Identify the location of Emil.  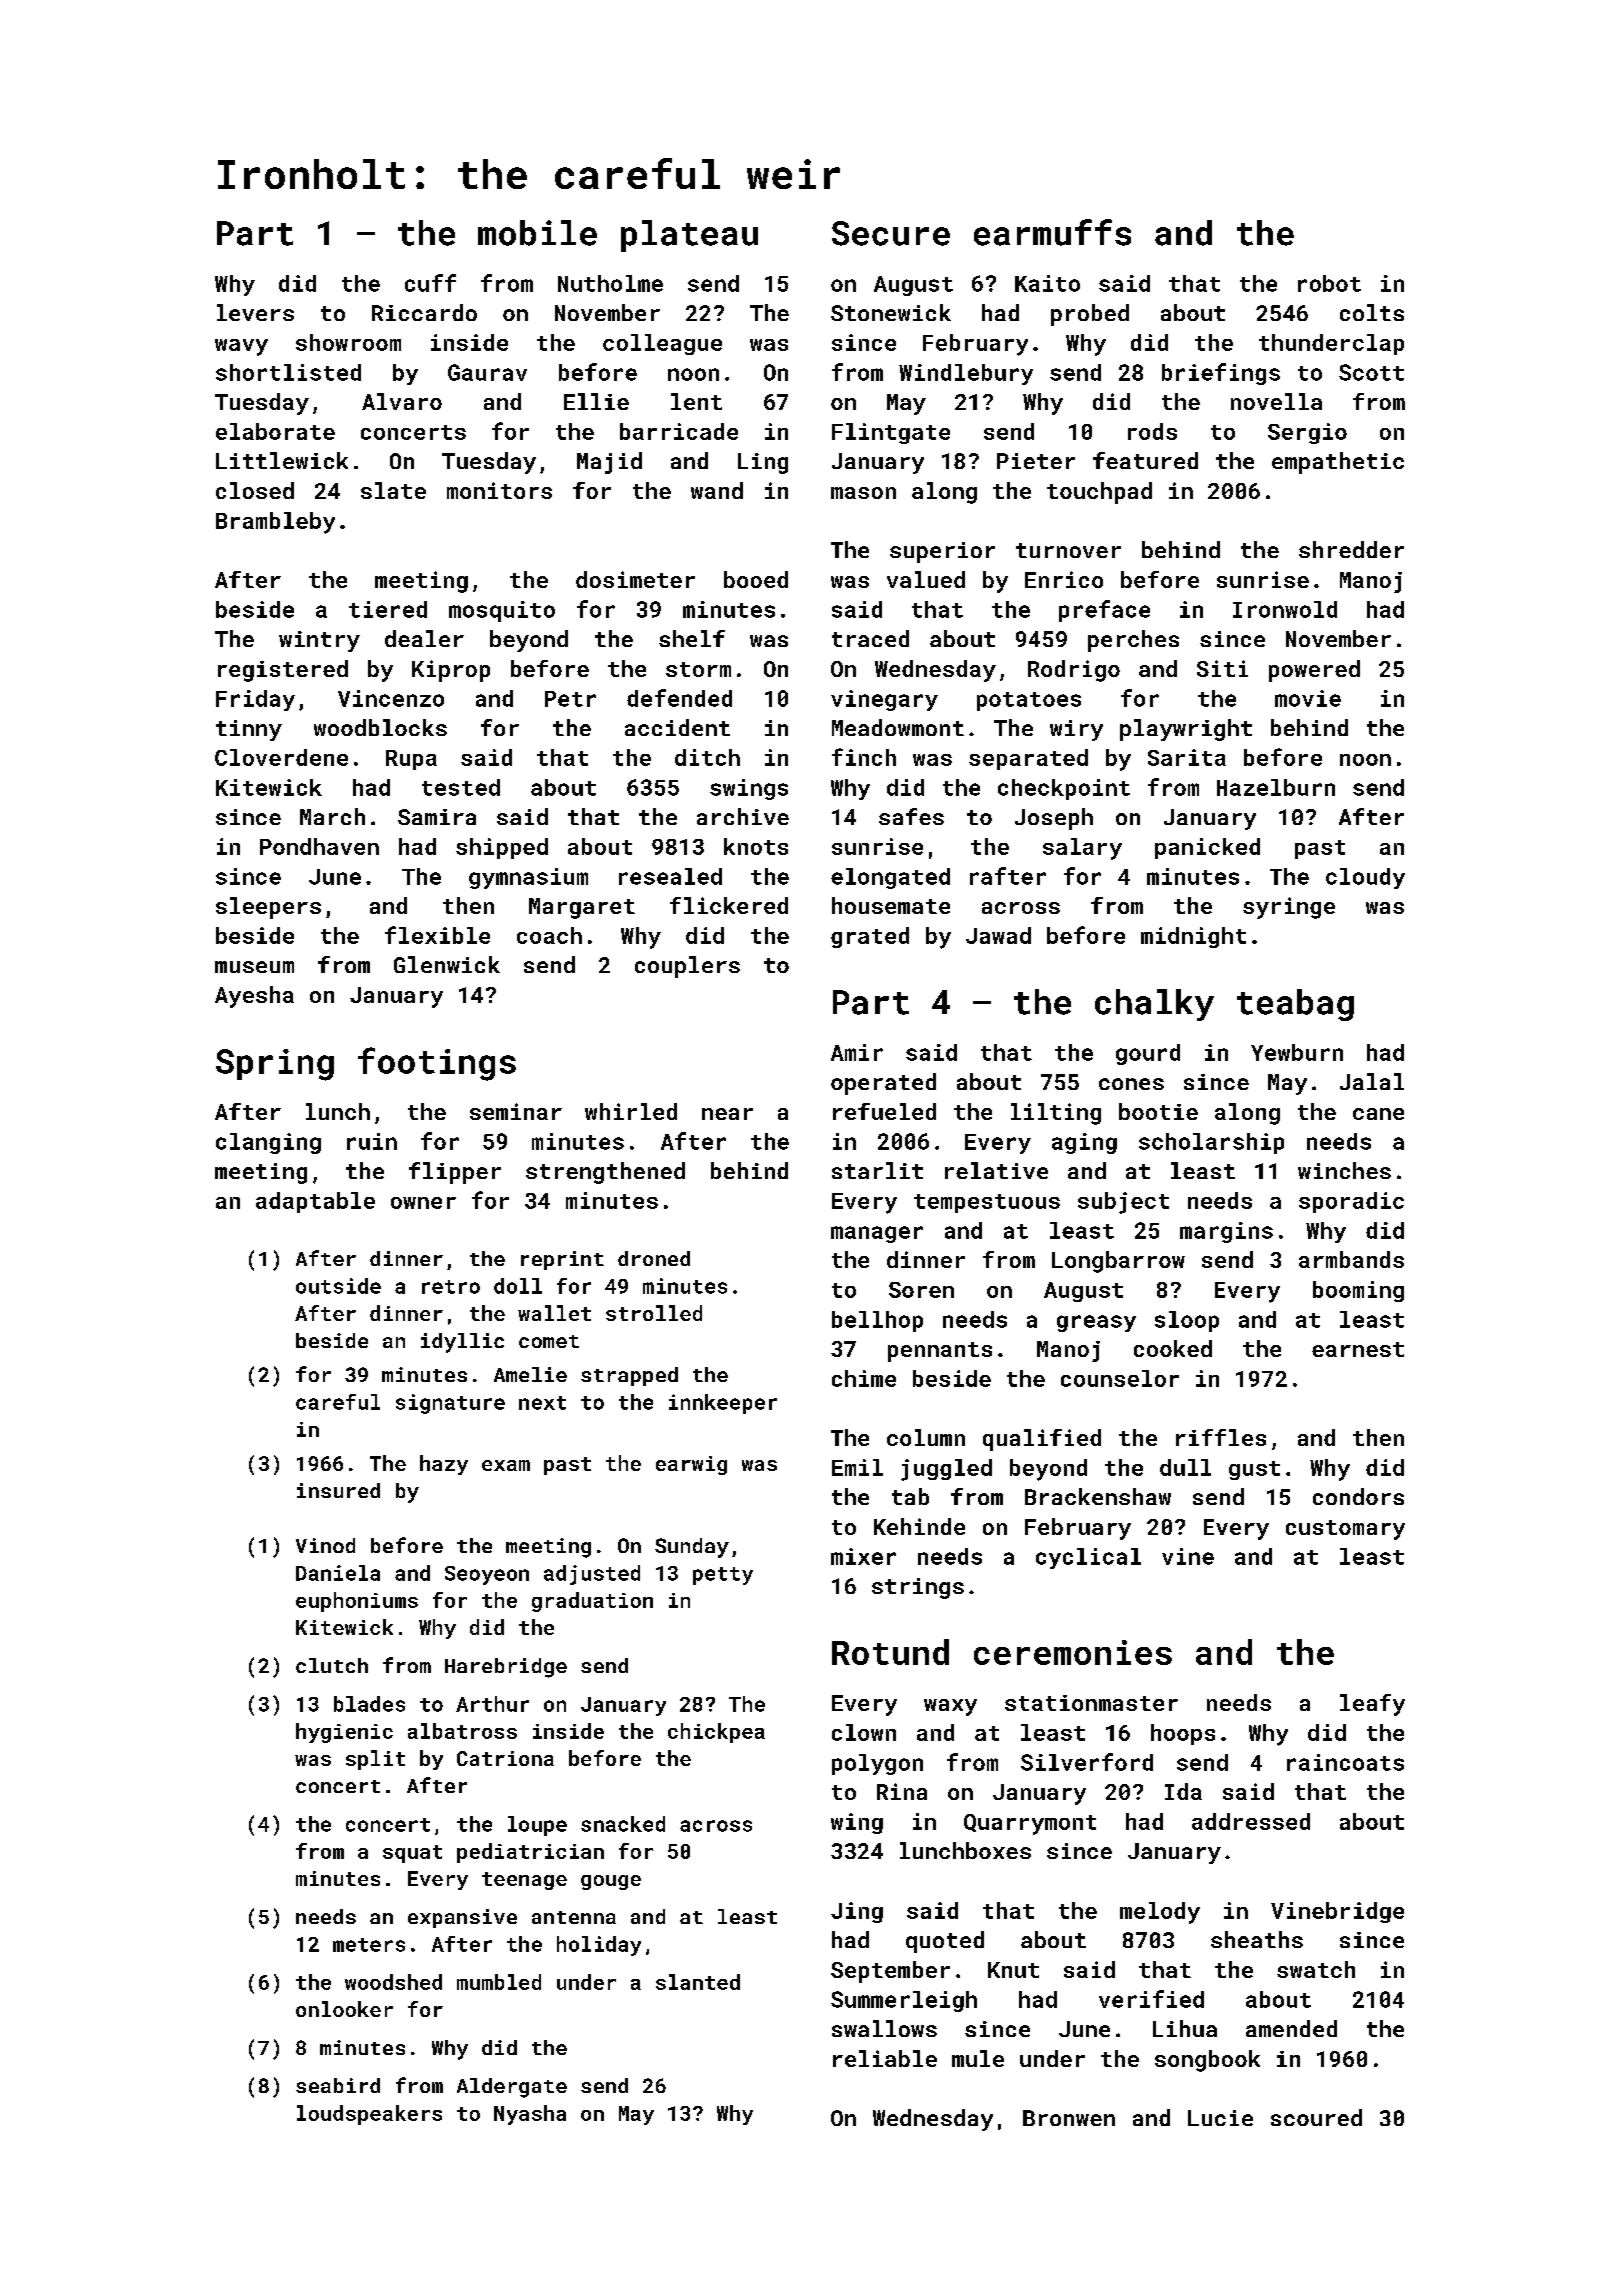
(857, 1467).
